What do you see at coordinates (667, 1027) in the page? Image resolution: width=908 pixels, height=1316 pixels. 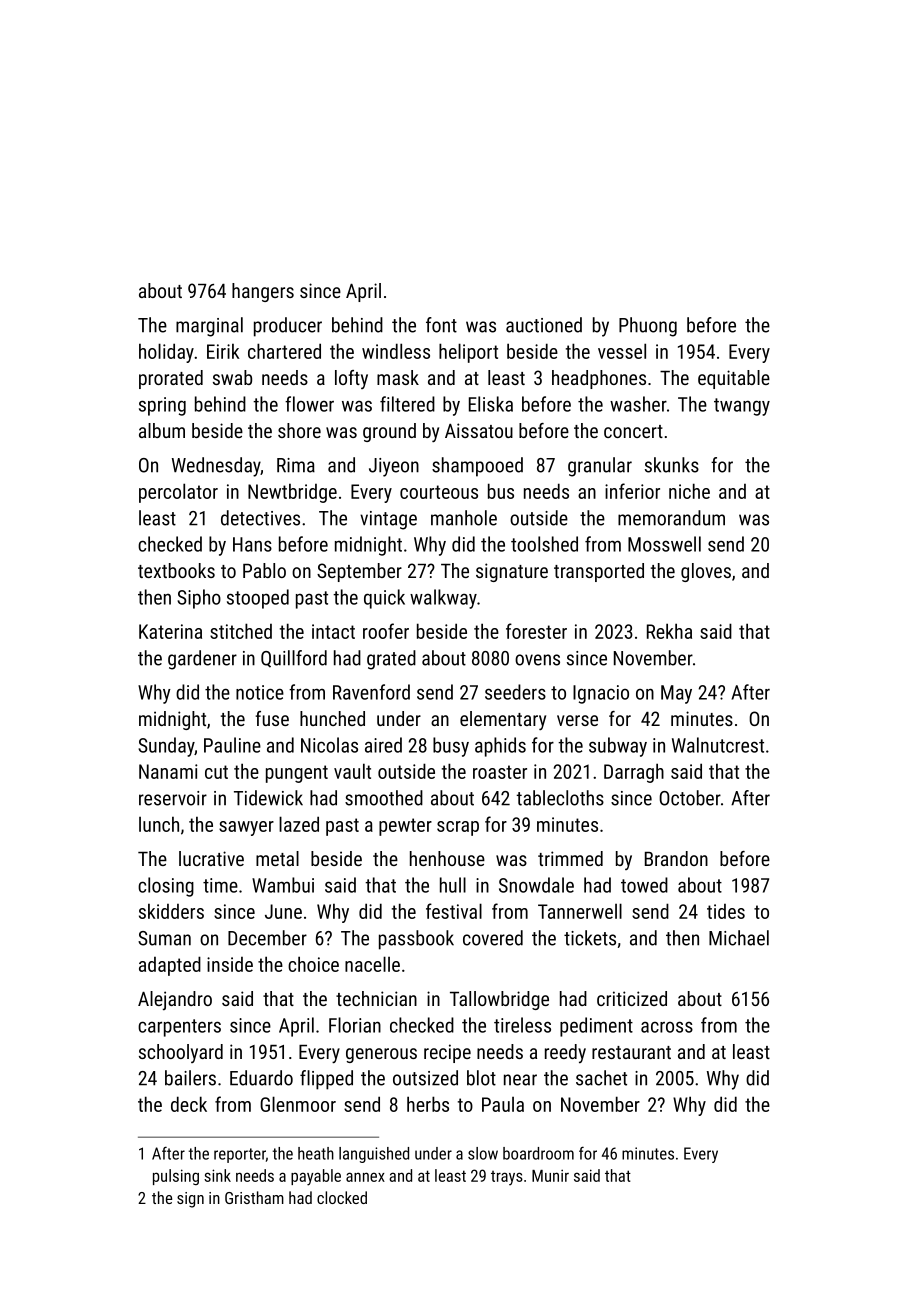 I see `across` at bounding box center [667, 1027].
